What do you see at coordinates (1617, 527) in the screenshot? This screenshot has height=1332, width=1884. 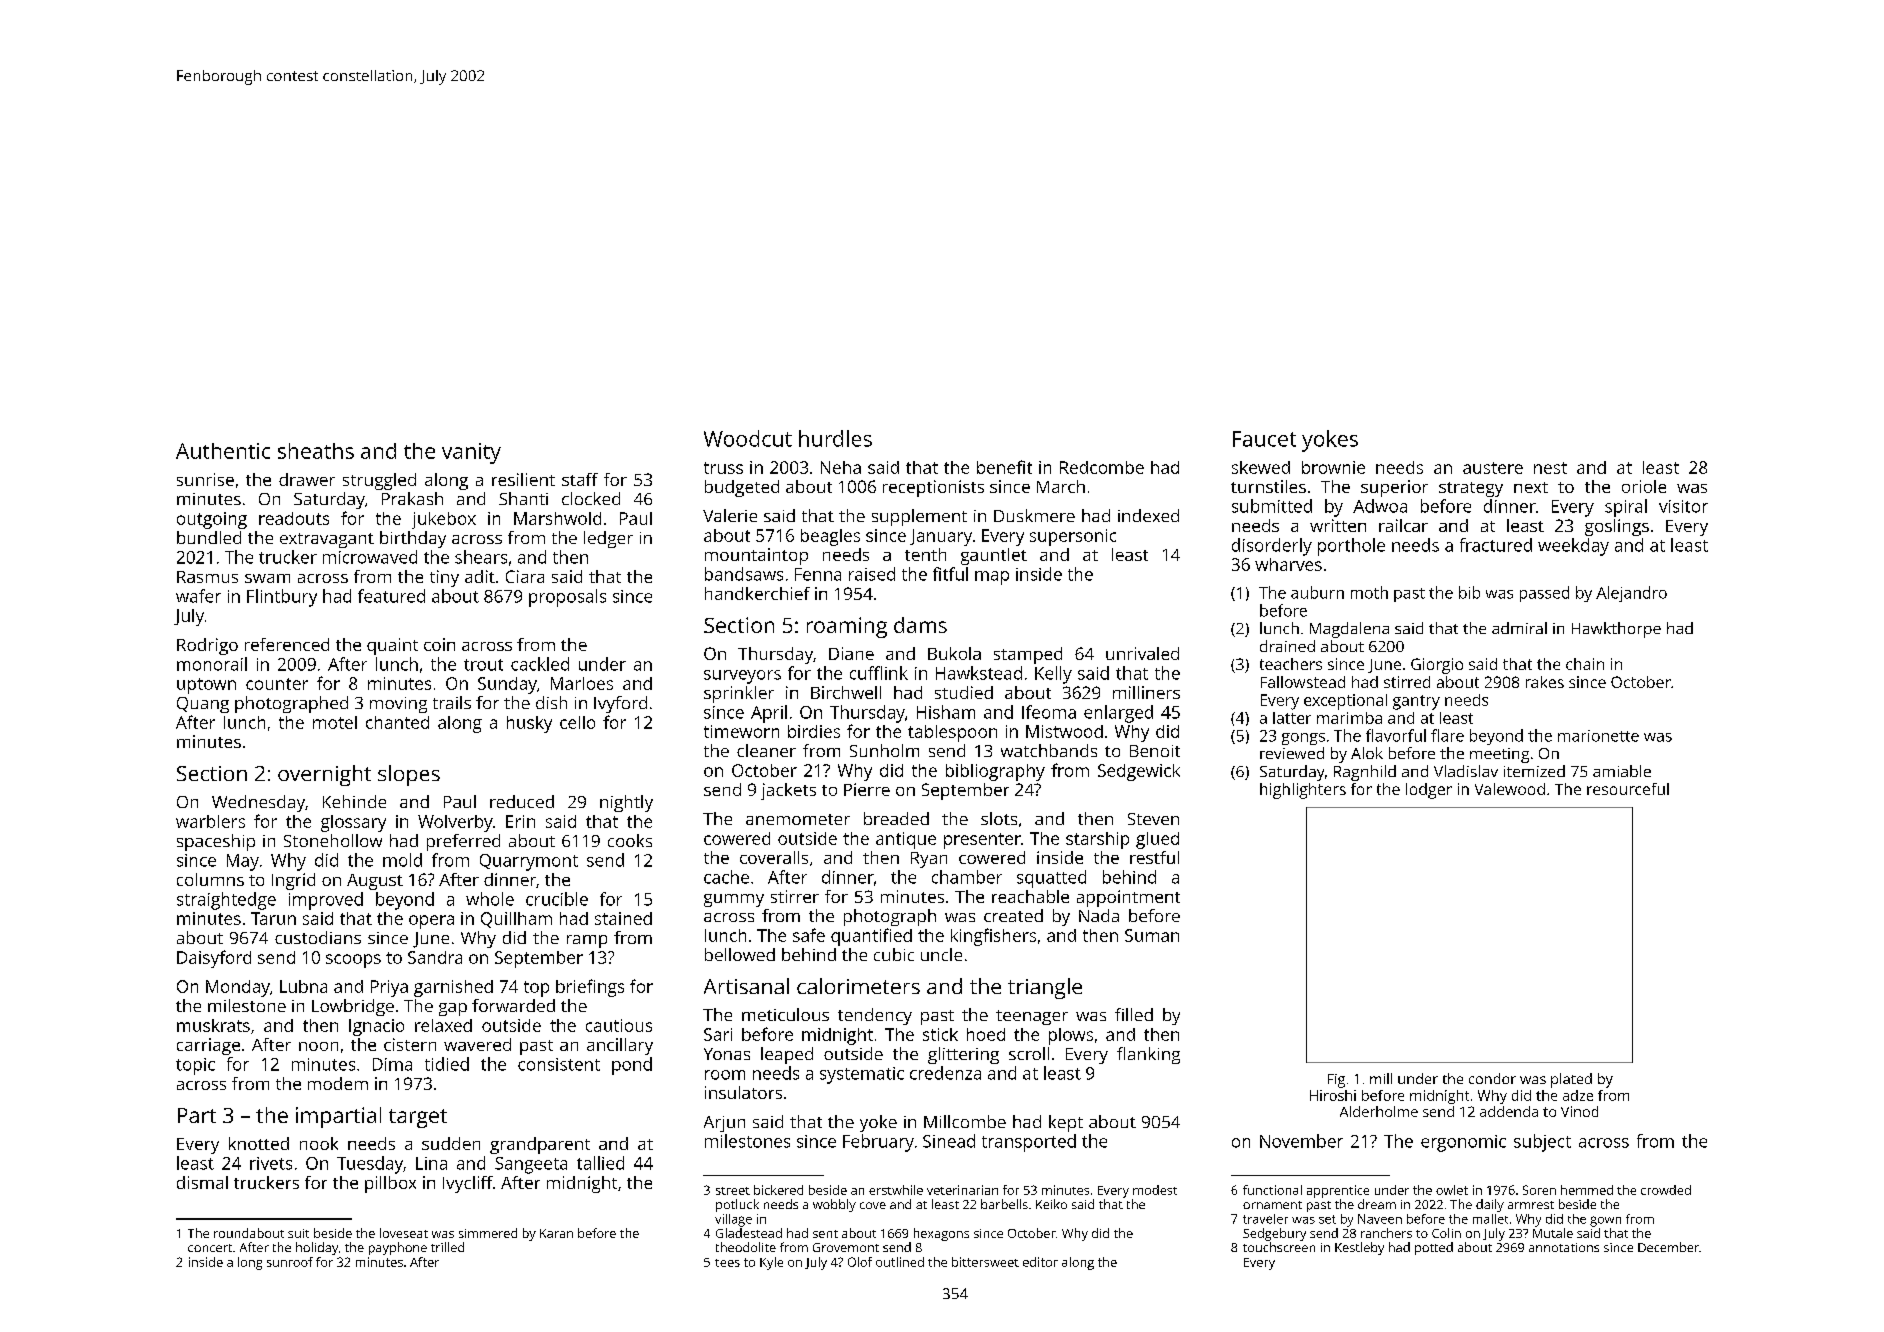 I see `goslings` at bounding box center [1617, 527].
